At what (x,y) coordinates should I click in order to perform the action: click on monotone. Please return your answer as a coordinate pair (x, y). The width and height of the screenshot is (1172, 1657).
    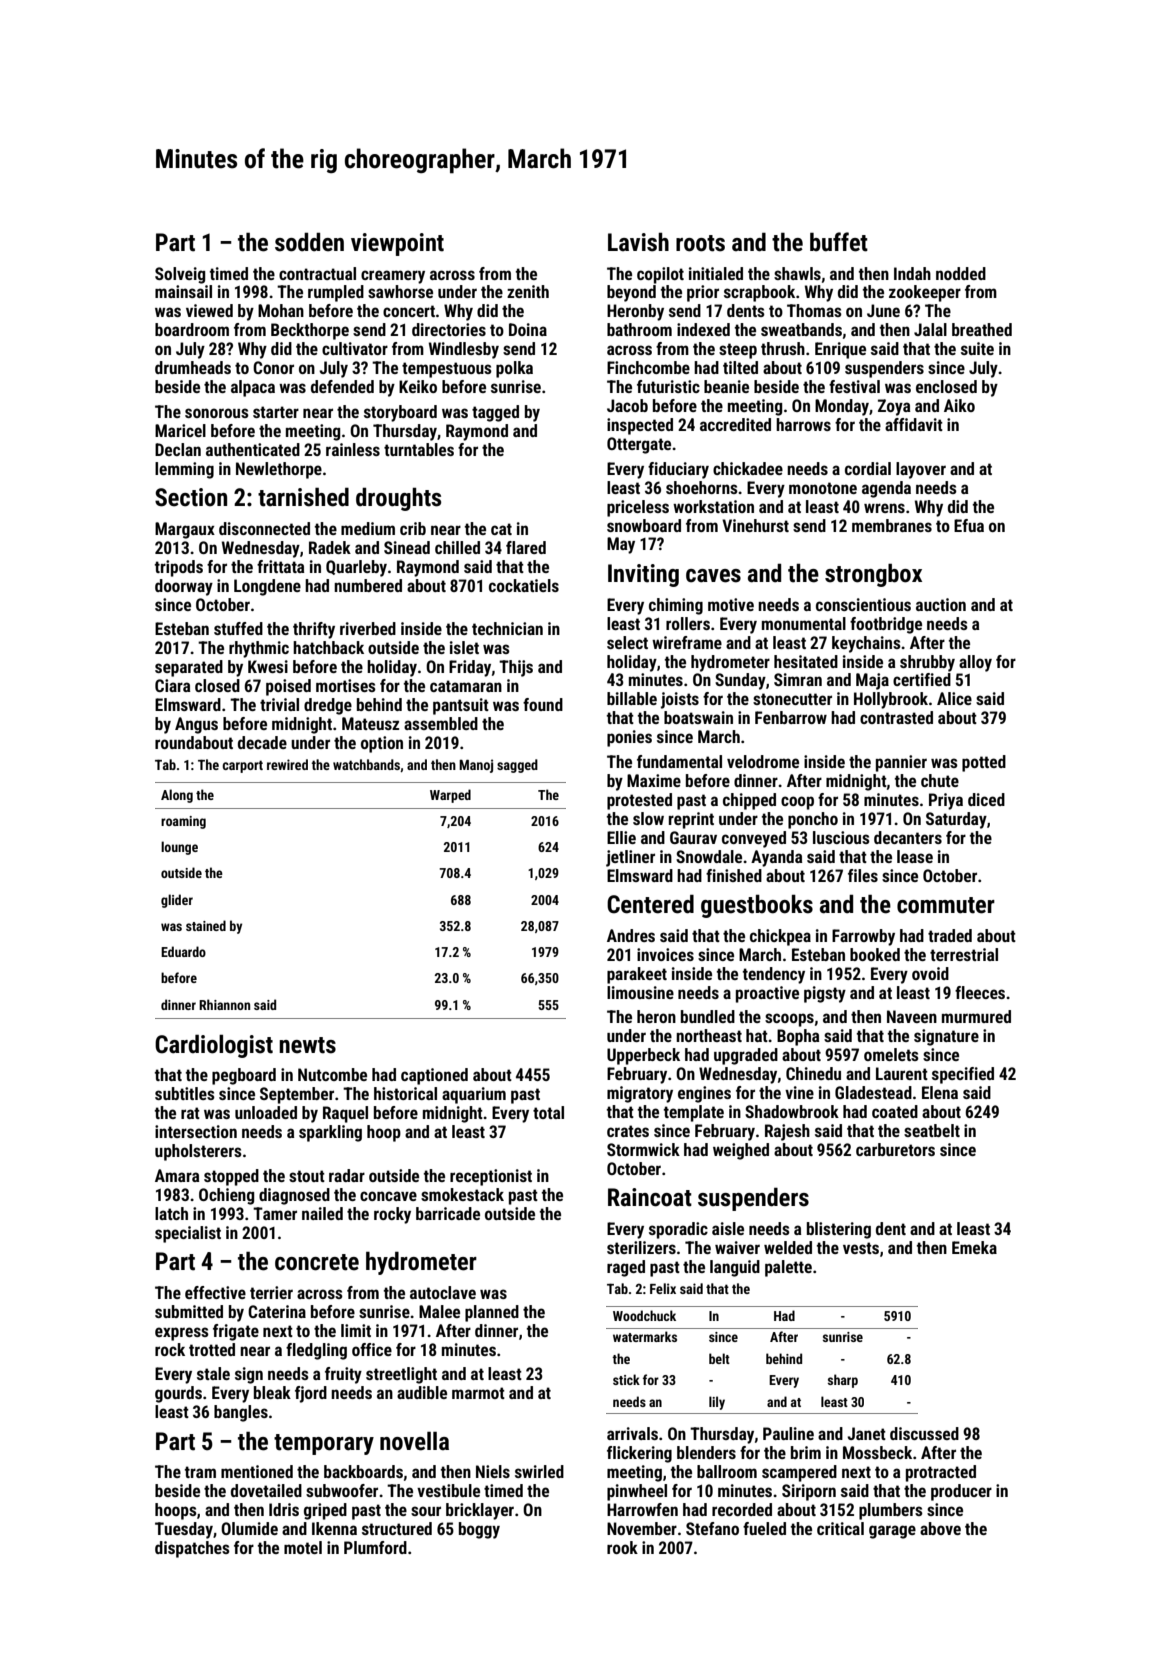
    Looking at the image, I should click on (823, 488).
